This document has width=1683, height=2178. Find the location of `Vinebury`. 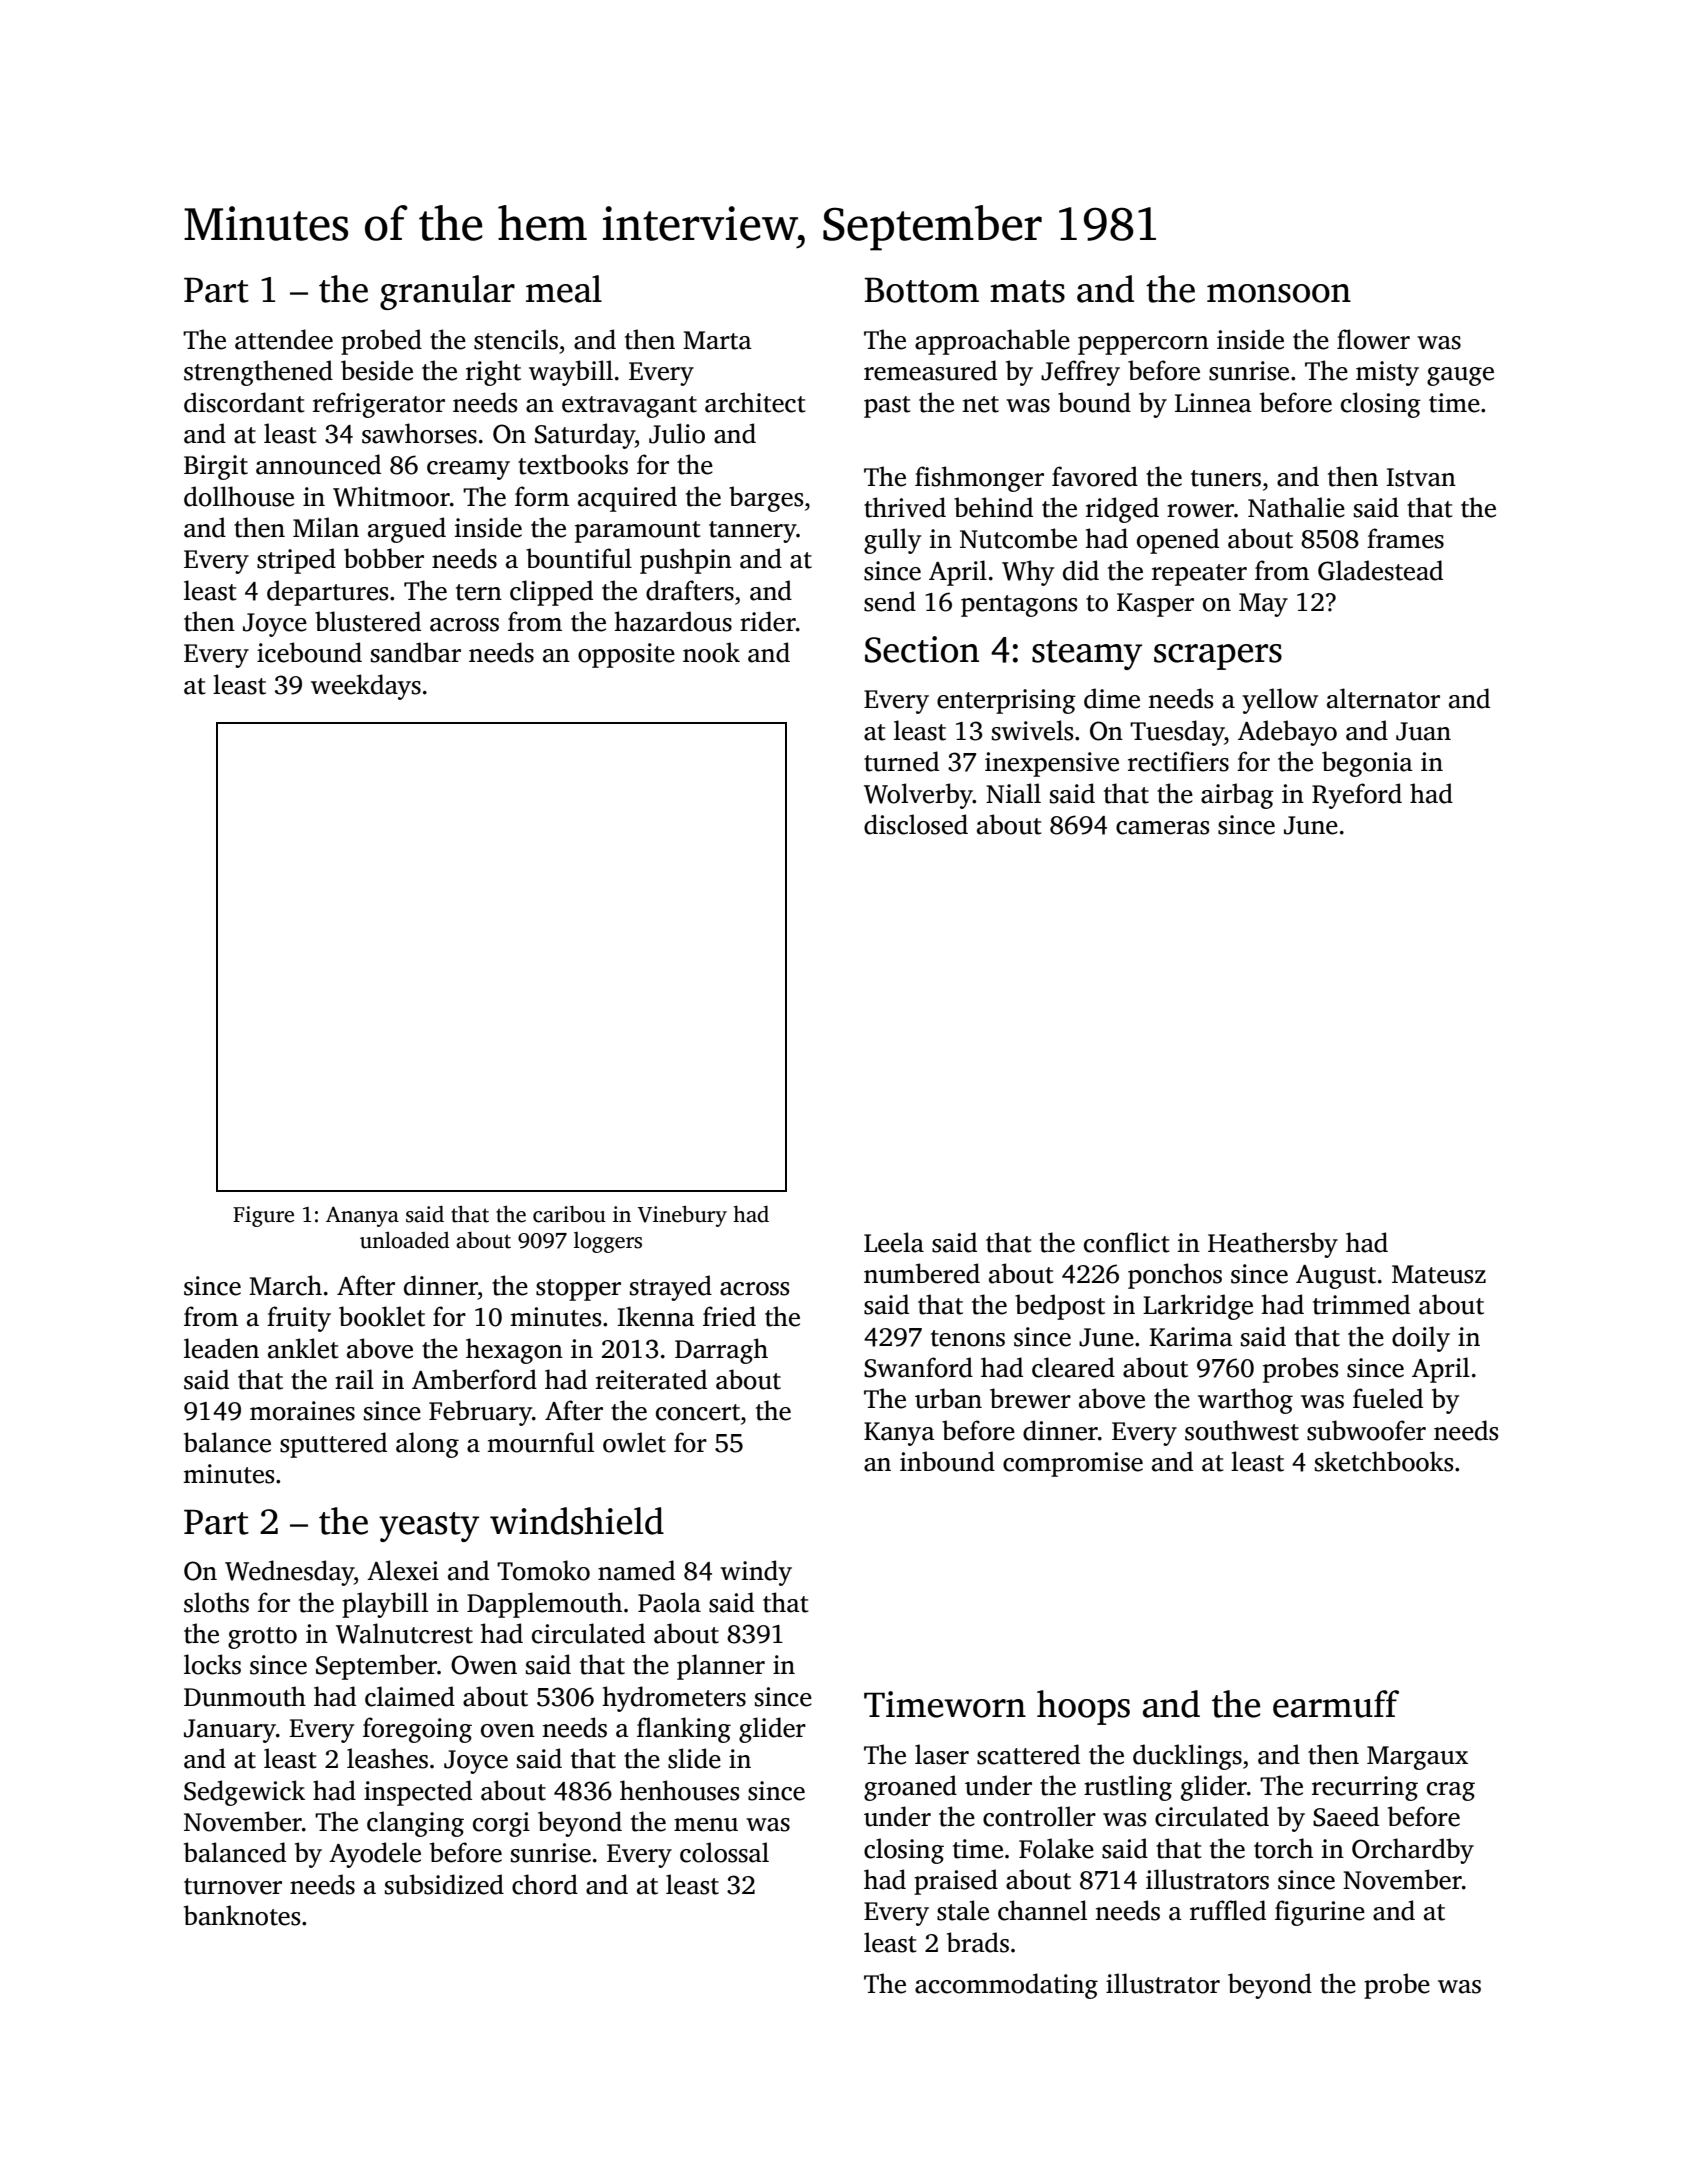

Vinebury is located at coordinates (682, 1216).
